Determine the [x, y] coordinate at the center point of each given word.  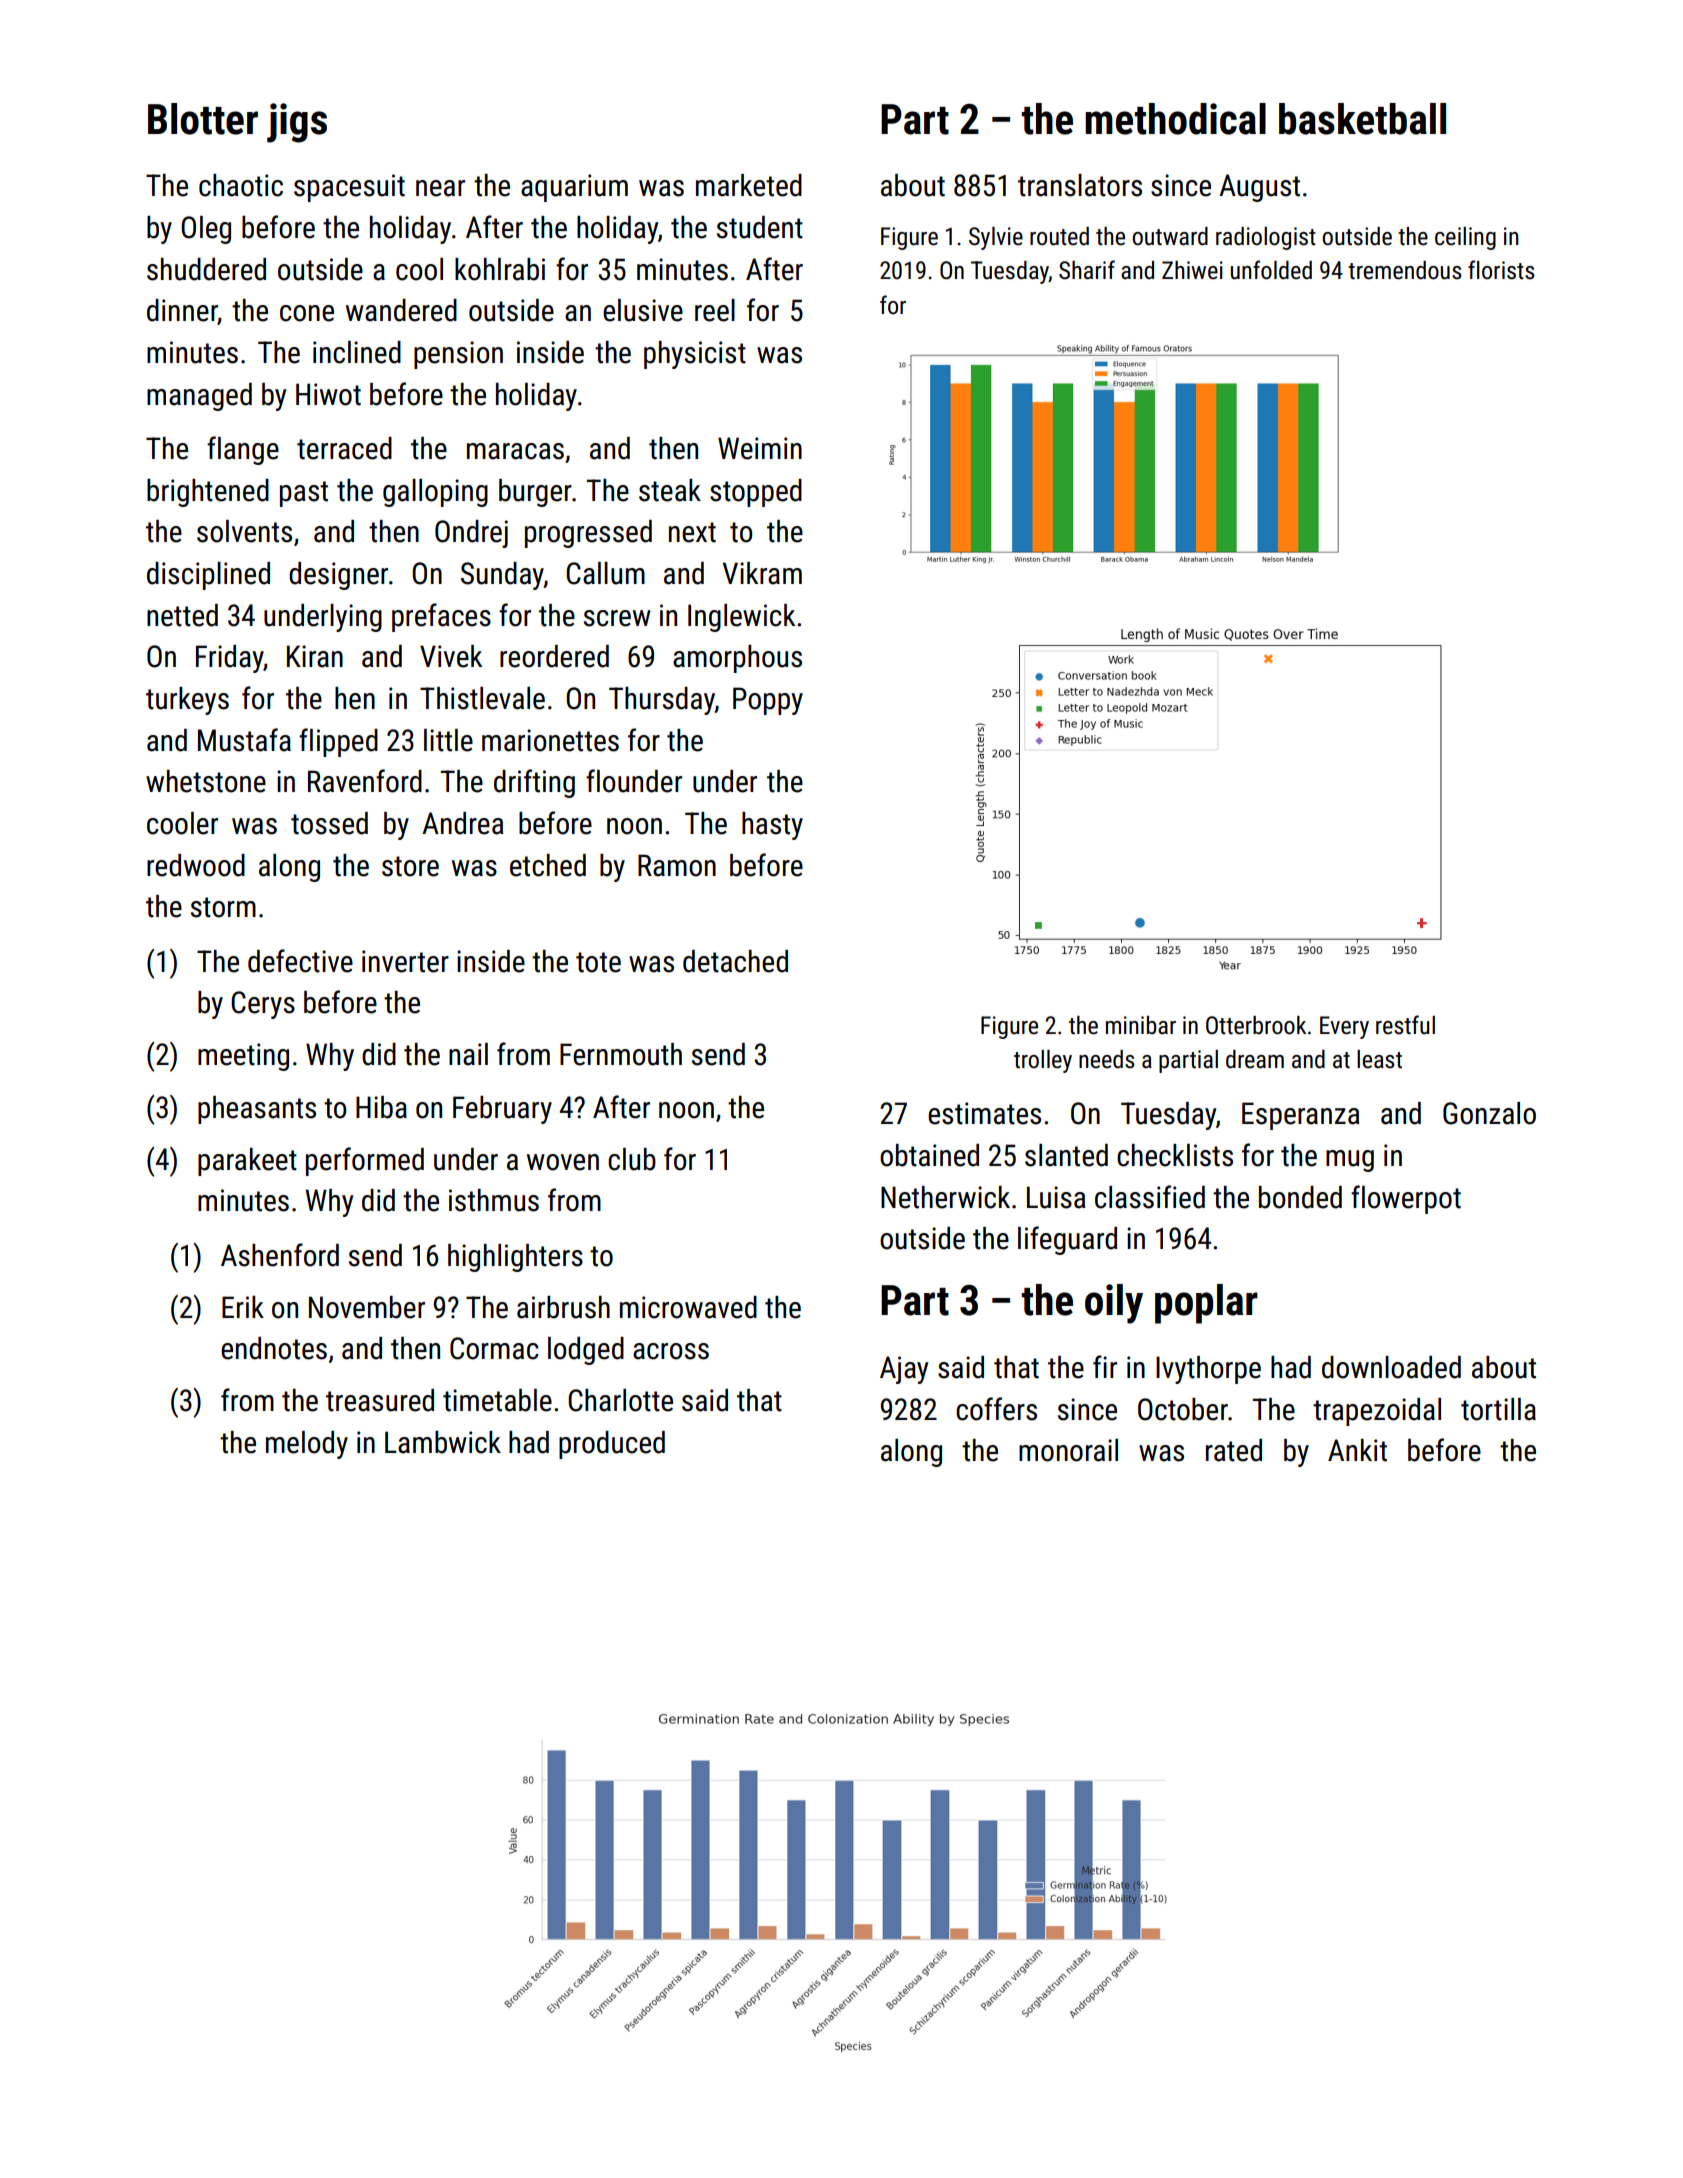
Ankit [1357, 1450]
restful [1405, 1025]
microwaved [688, 1307]
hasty [772, 826]
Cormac [494, 1348]
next [692, 532]
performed [365, 1161]
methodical [1175, 119]
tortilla [1498, 1409]
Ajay [904, 1370]
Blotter [203, 119]
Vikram [762, 573]
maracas [515, 451]
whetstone [206, 781]
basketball [1362, 119]
